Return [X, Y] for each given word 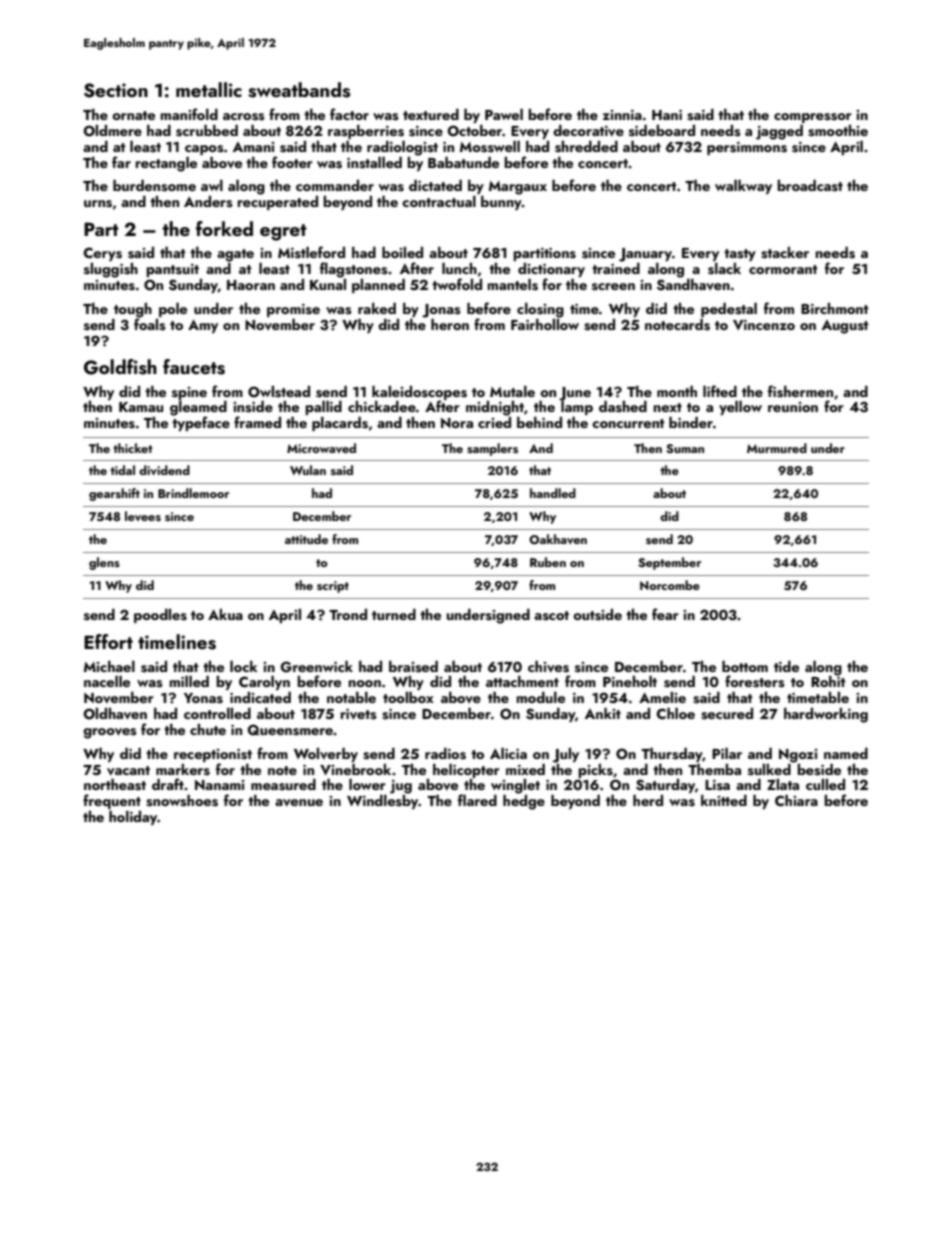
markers [183, 770]
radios [445, 753]
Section [116, 90]
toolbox [408, 697]
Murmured [777, 448]
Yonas [203, 698]
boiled [402, 252]
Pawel [504, 114]
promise [293, 310]
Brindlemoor [193, 493]
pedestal [729, 309]
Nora [457, 423]
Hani [667, 115]
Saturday [665, 786]
